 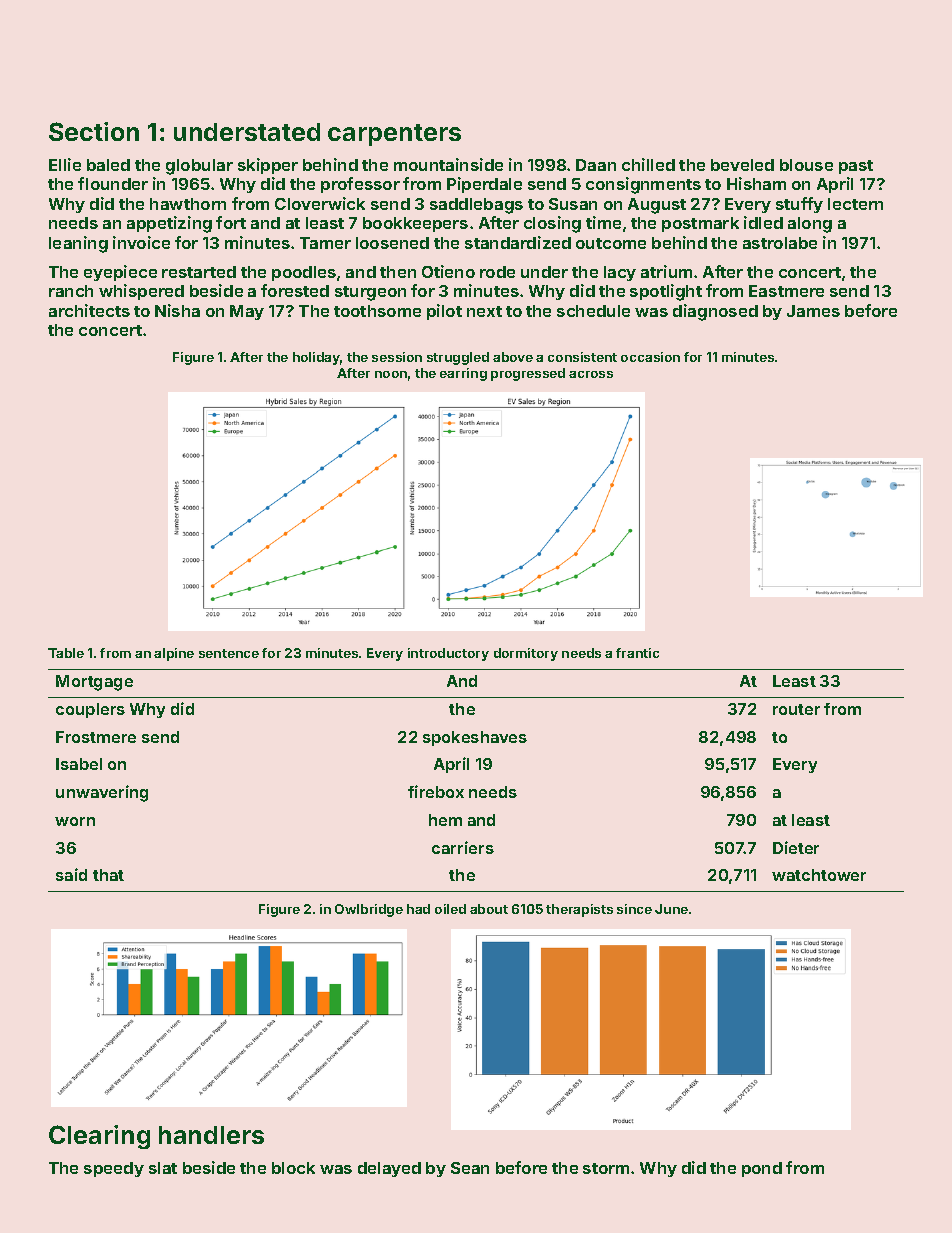 What do you see at coordinates (99, 1137) in the screenshot?
I see `Clearing` at bounding box center [99, 1137].
